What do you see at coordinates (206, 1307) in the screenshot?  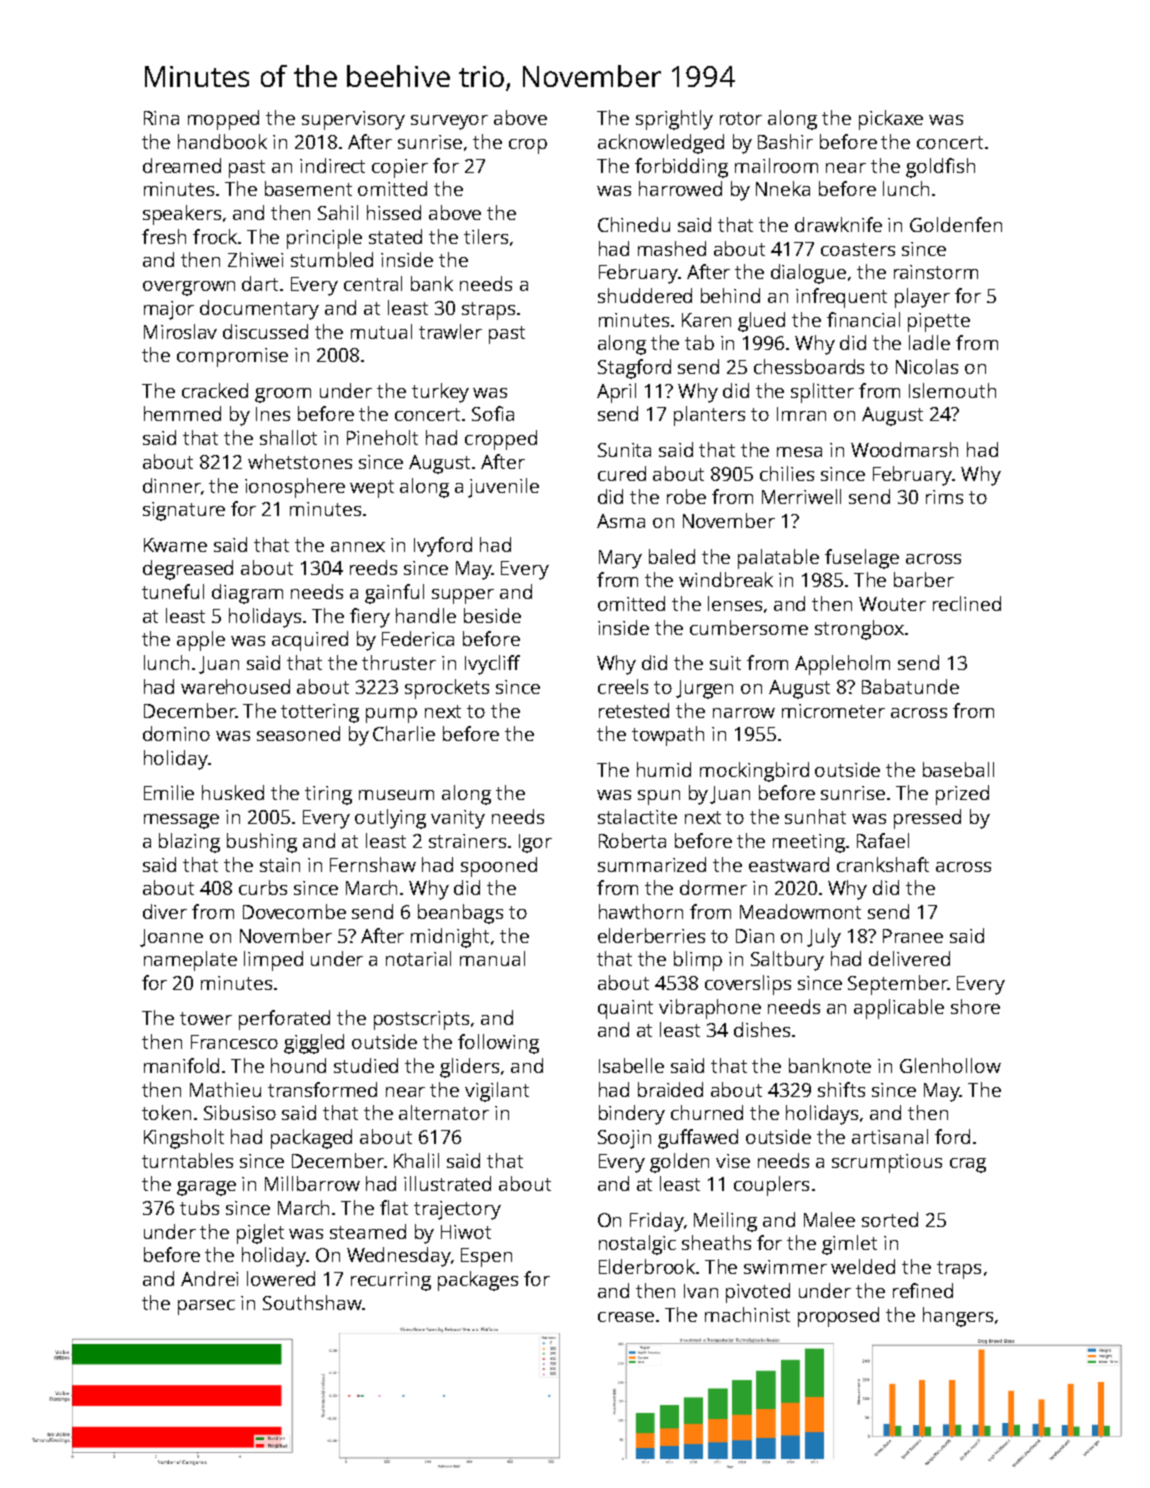 I see `parsec` at bounding box center [206, 1307].
